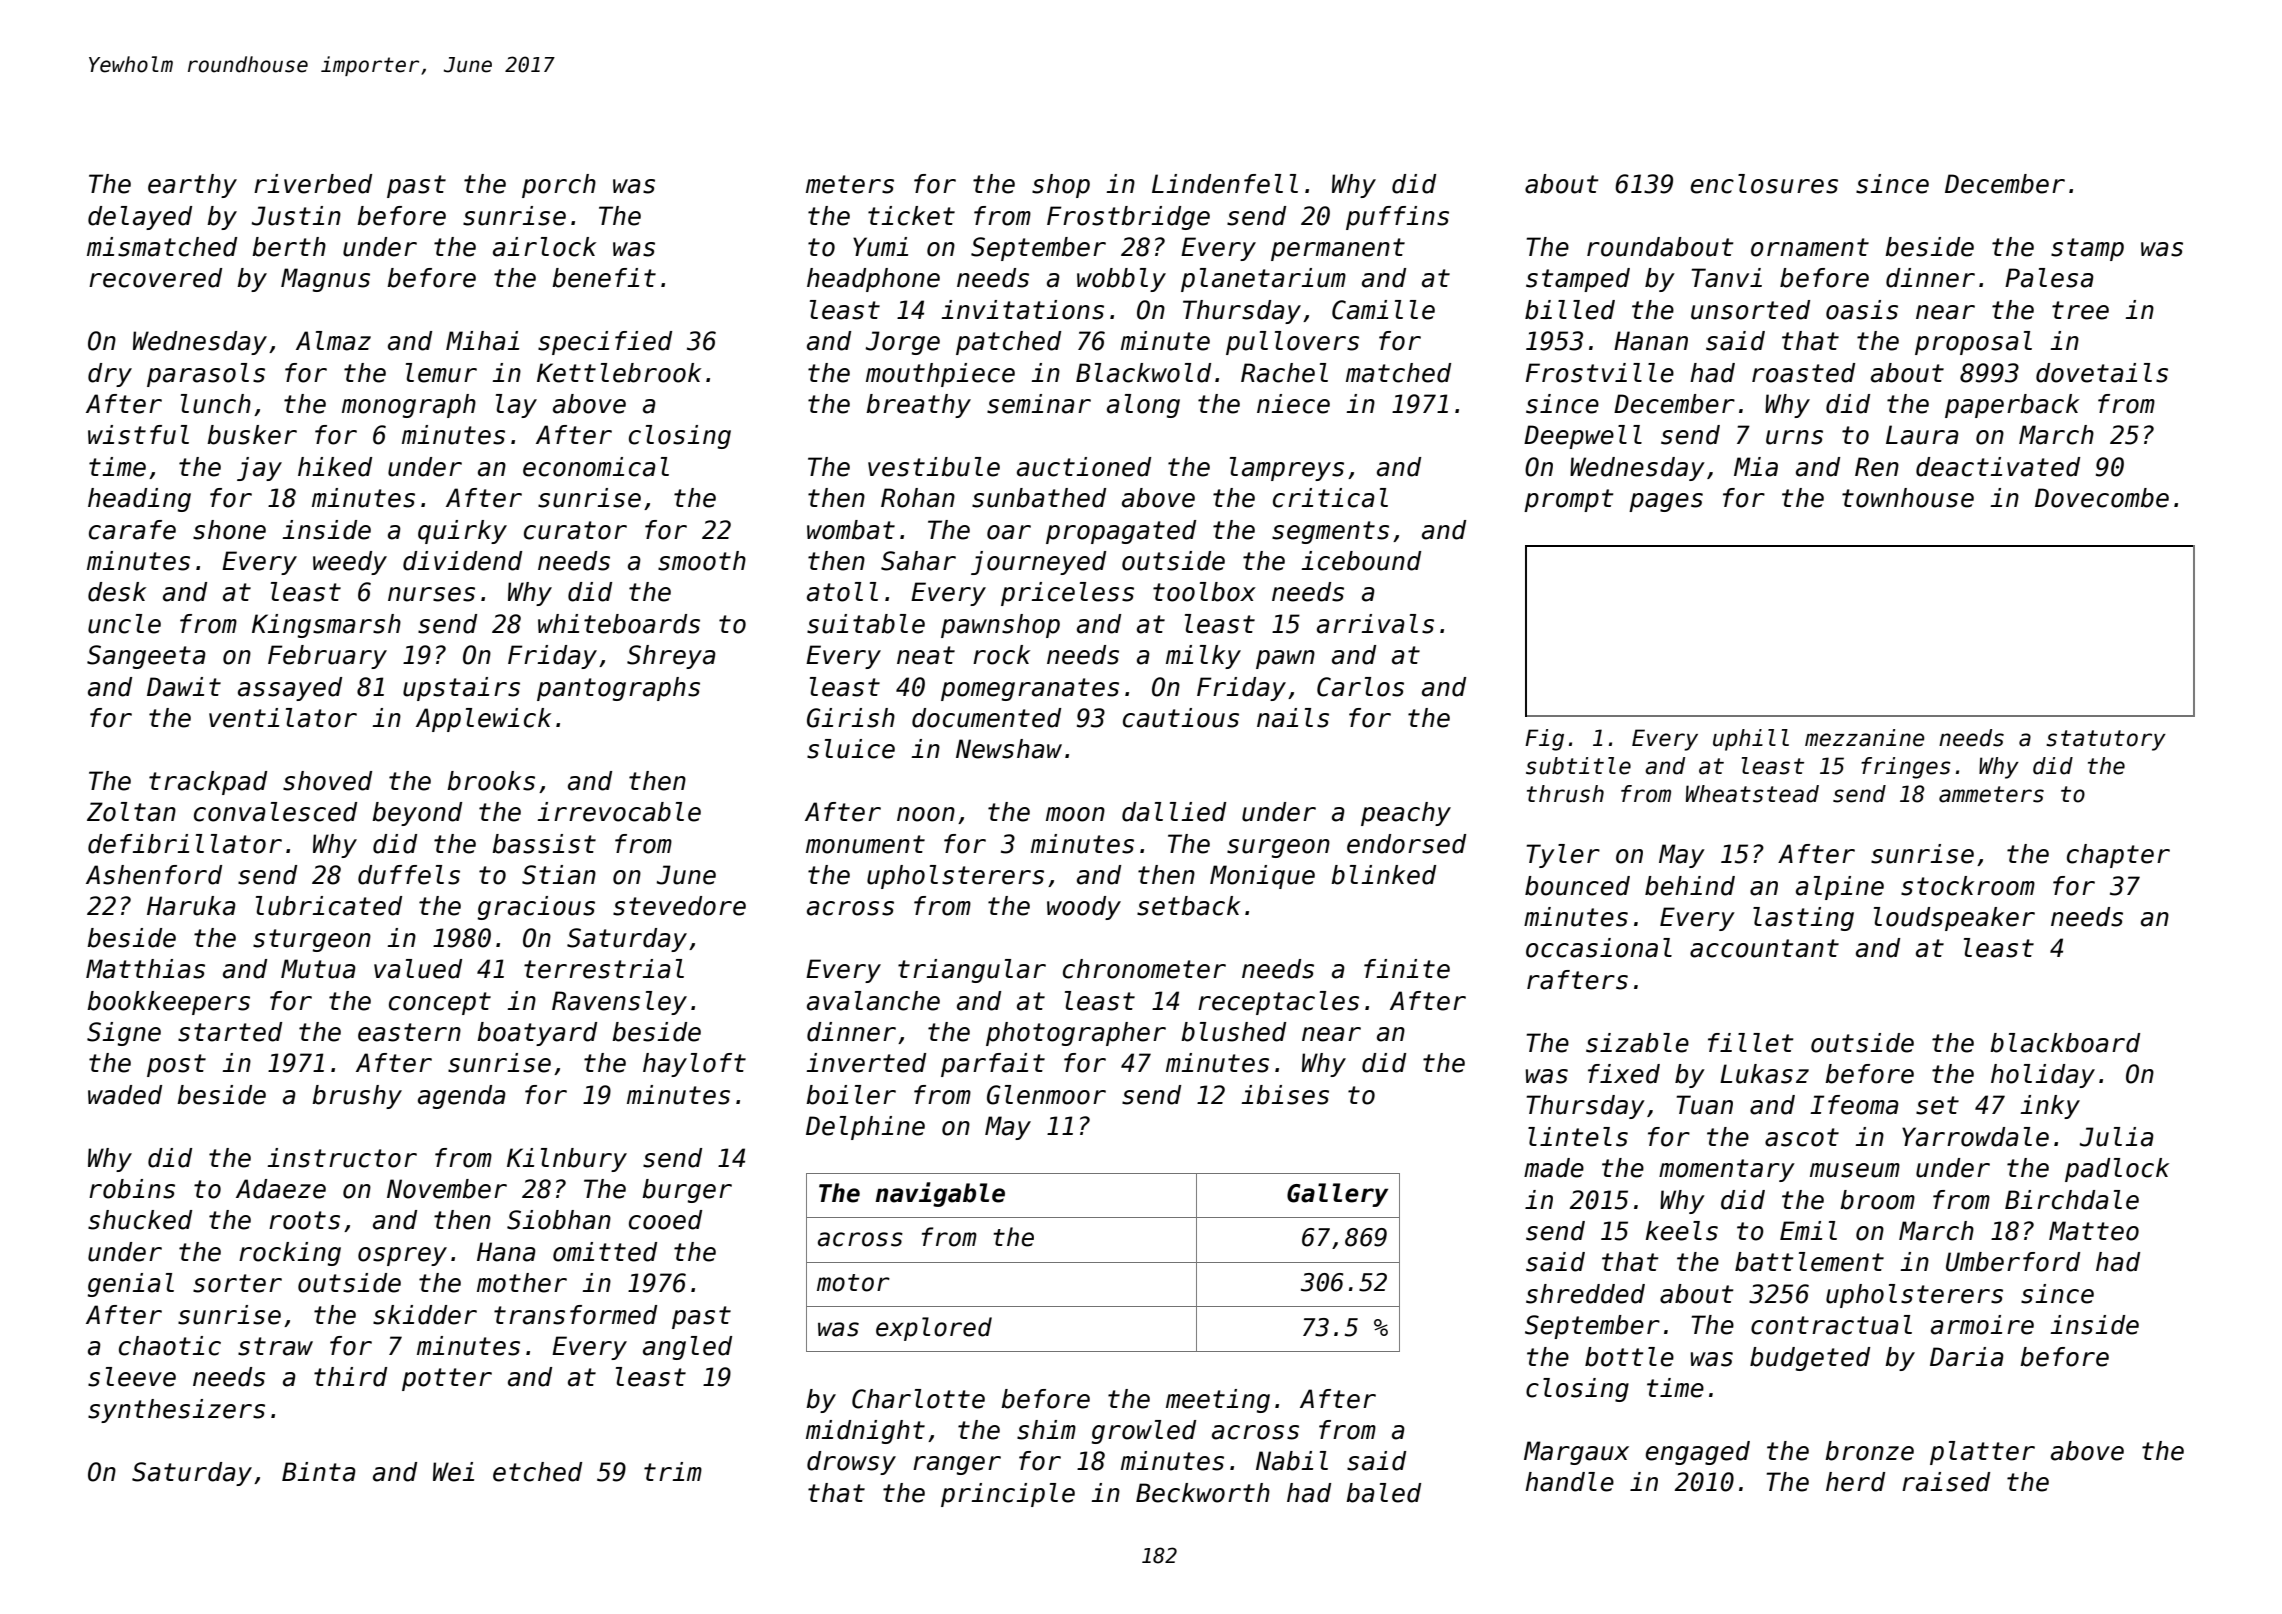 The width and height of the screenshot is (2282, 1614). I want to click on porch, so click(559, 186).
